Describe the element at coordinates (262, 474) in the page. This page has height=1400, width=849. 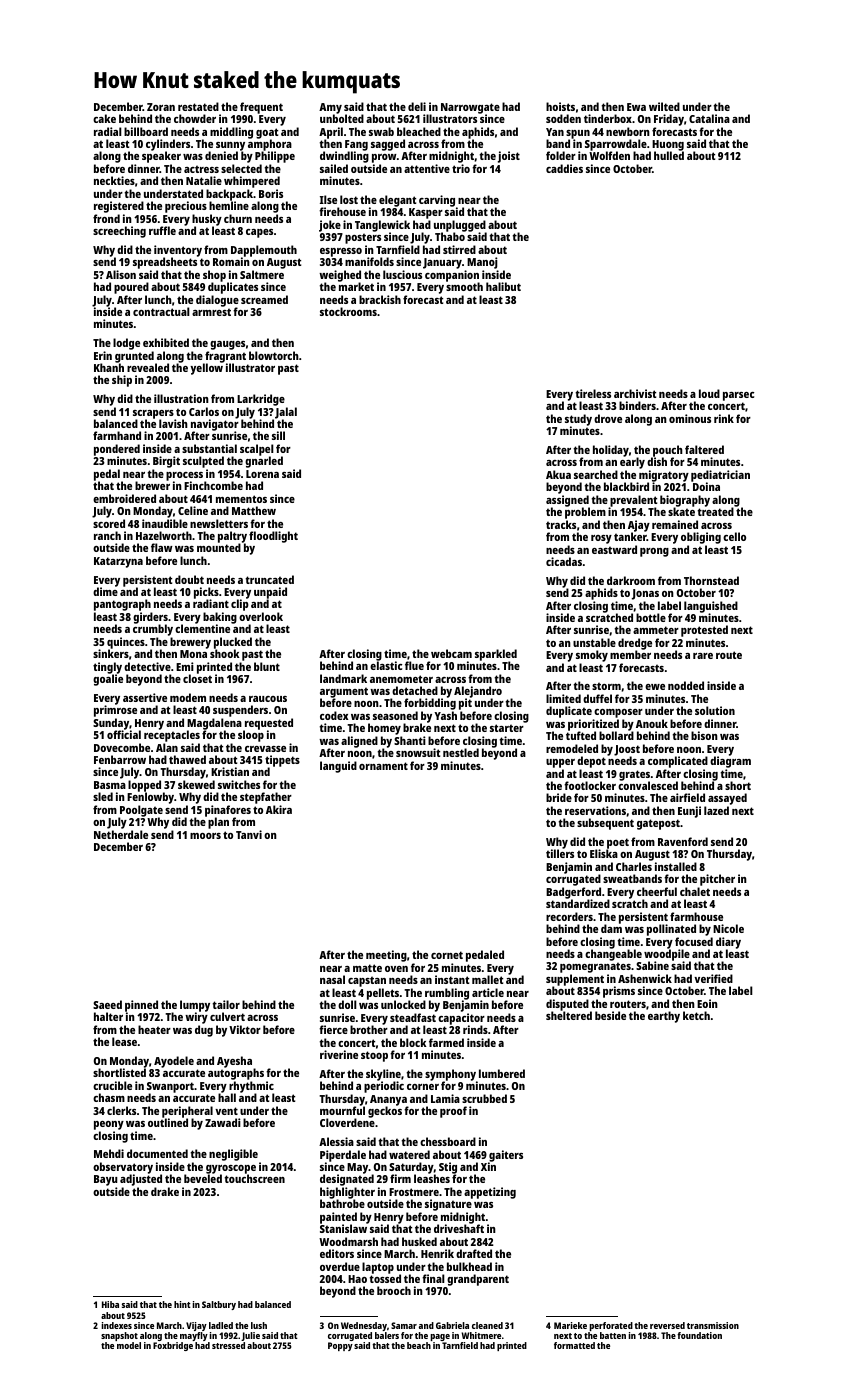
I see `Lorena` at that location.
